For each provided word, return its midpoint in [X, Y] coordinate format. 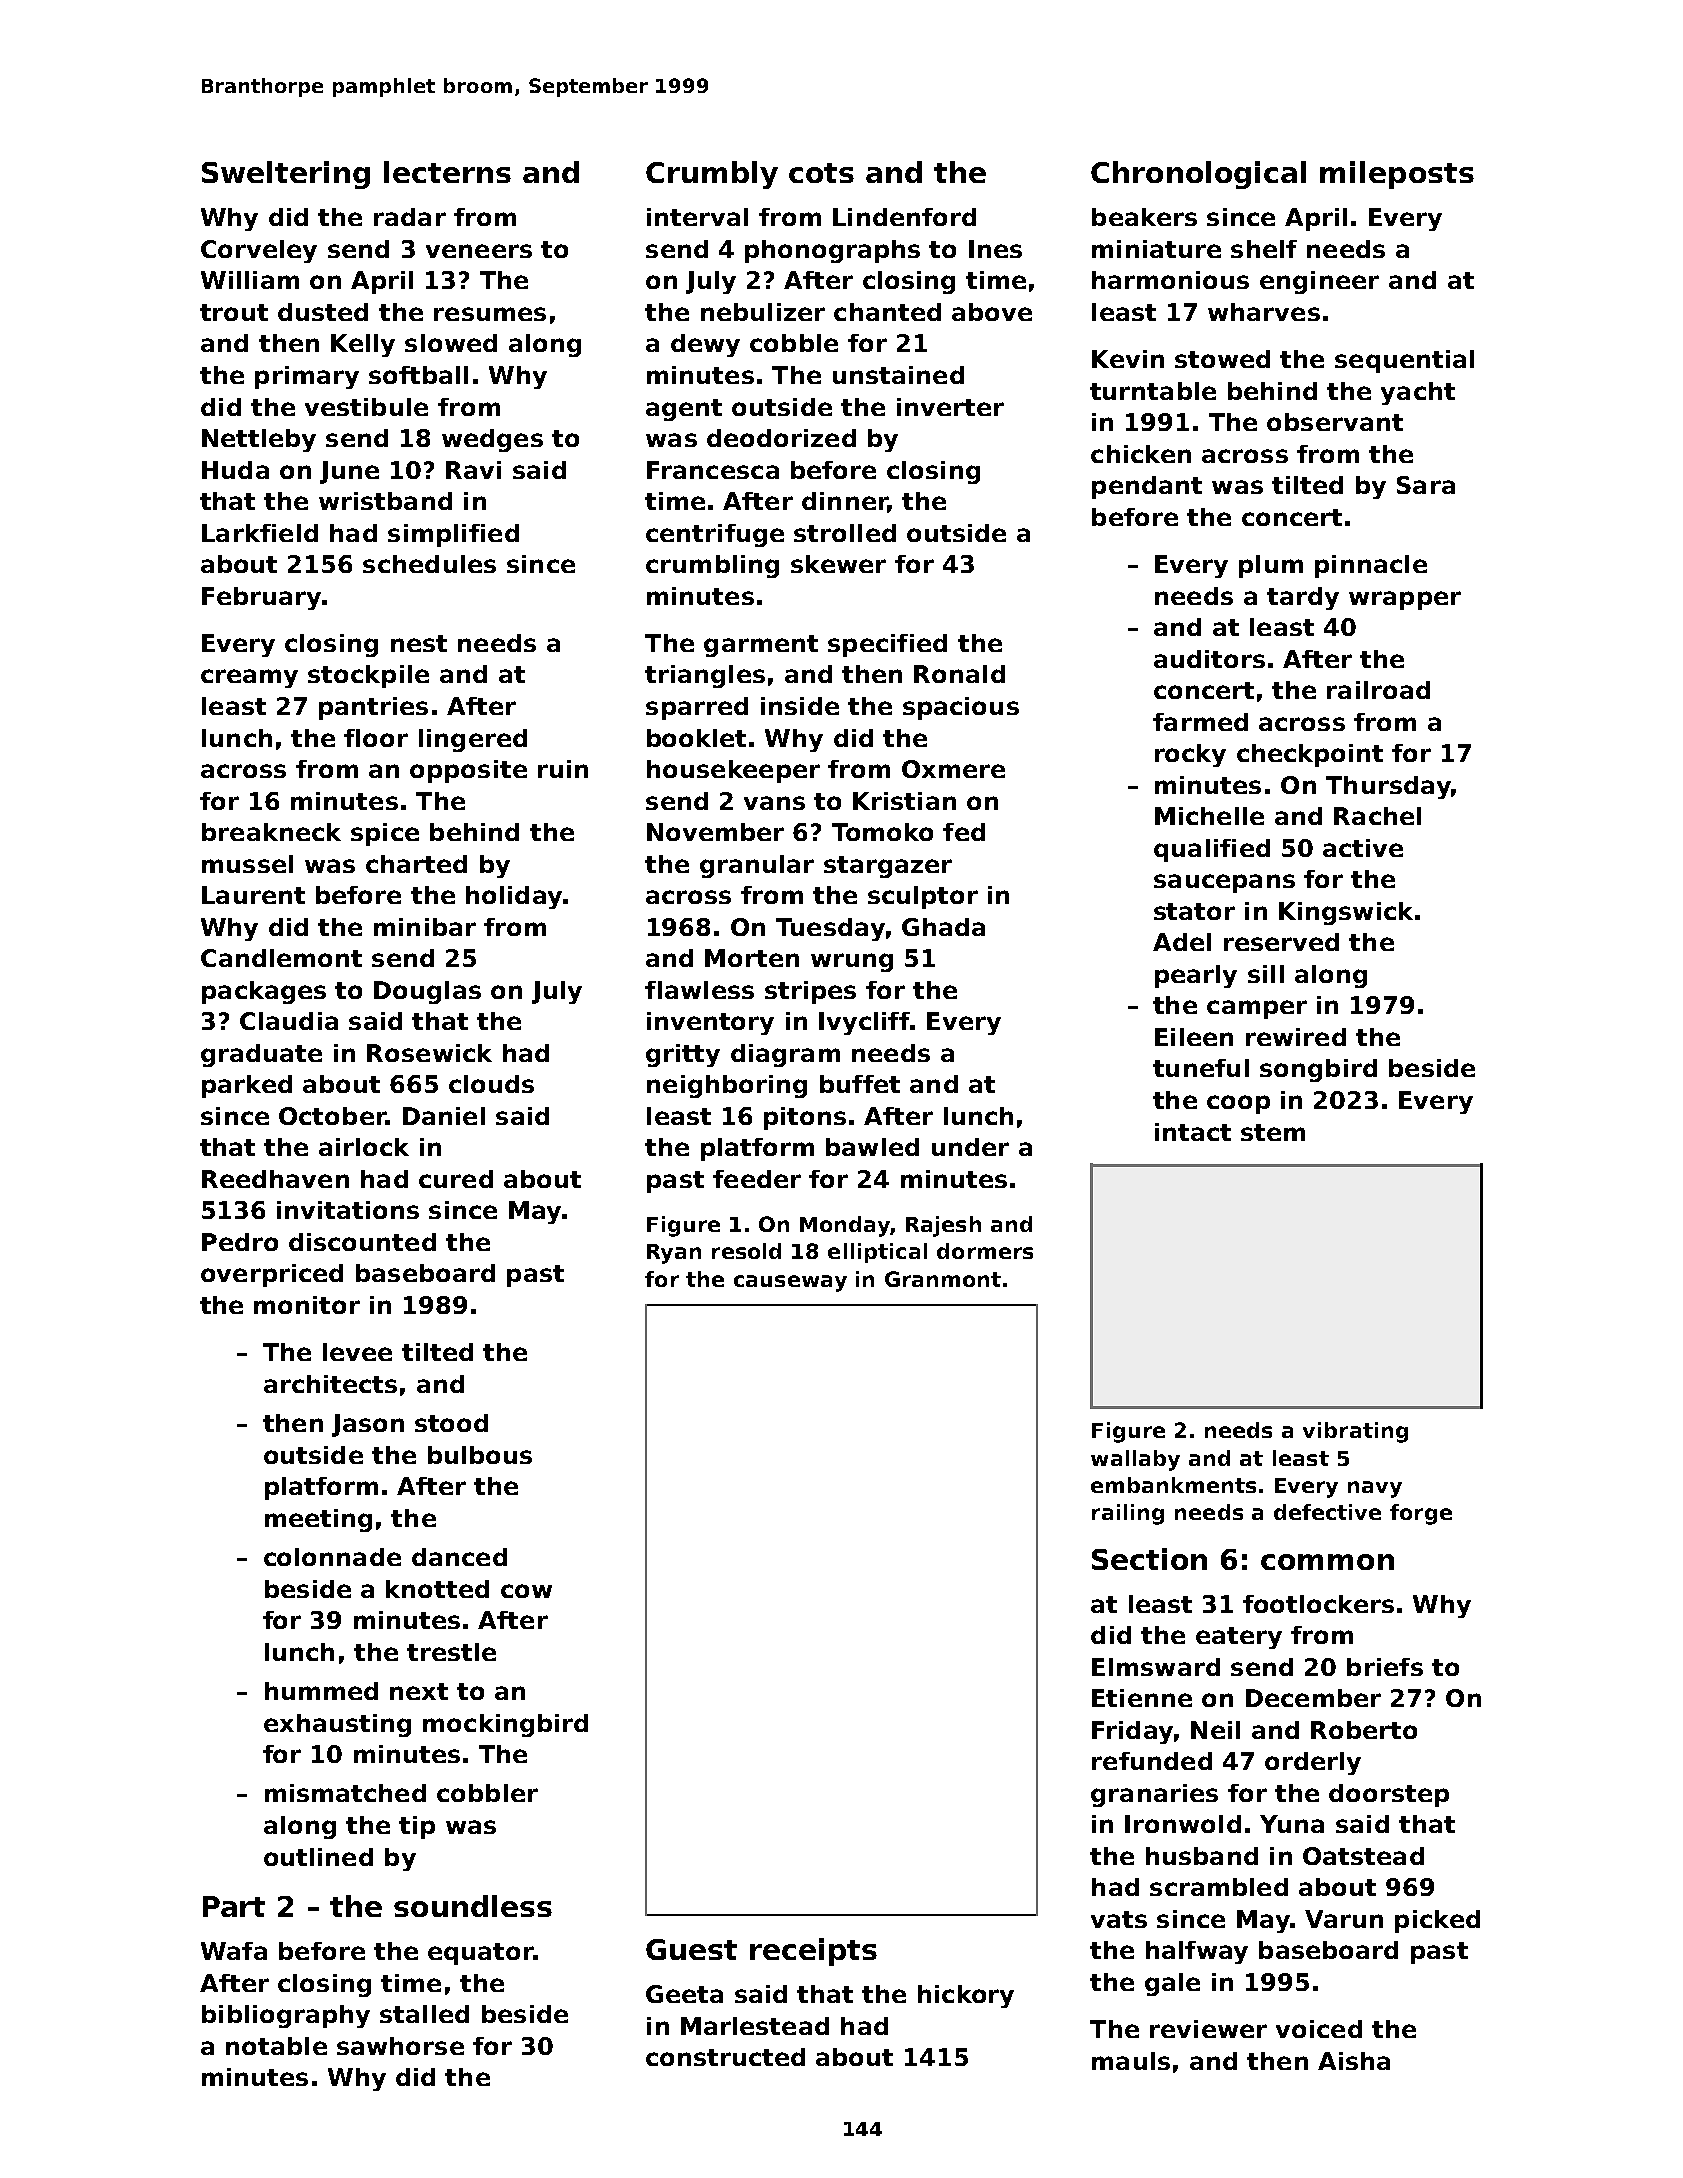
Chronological [1198, 175]
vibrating [1355, 1432]
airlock [364, 1147]
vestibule [366, 407]
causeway [790, 1283]
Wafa [234, 1951]
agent [684, 410]
